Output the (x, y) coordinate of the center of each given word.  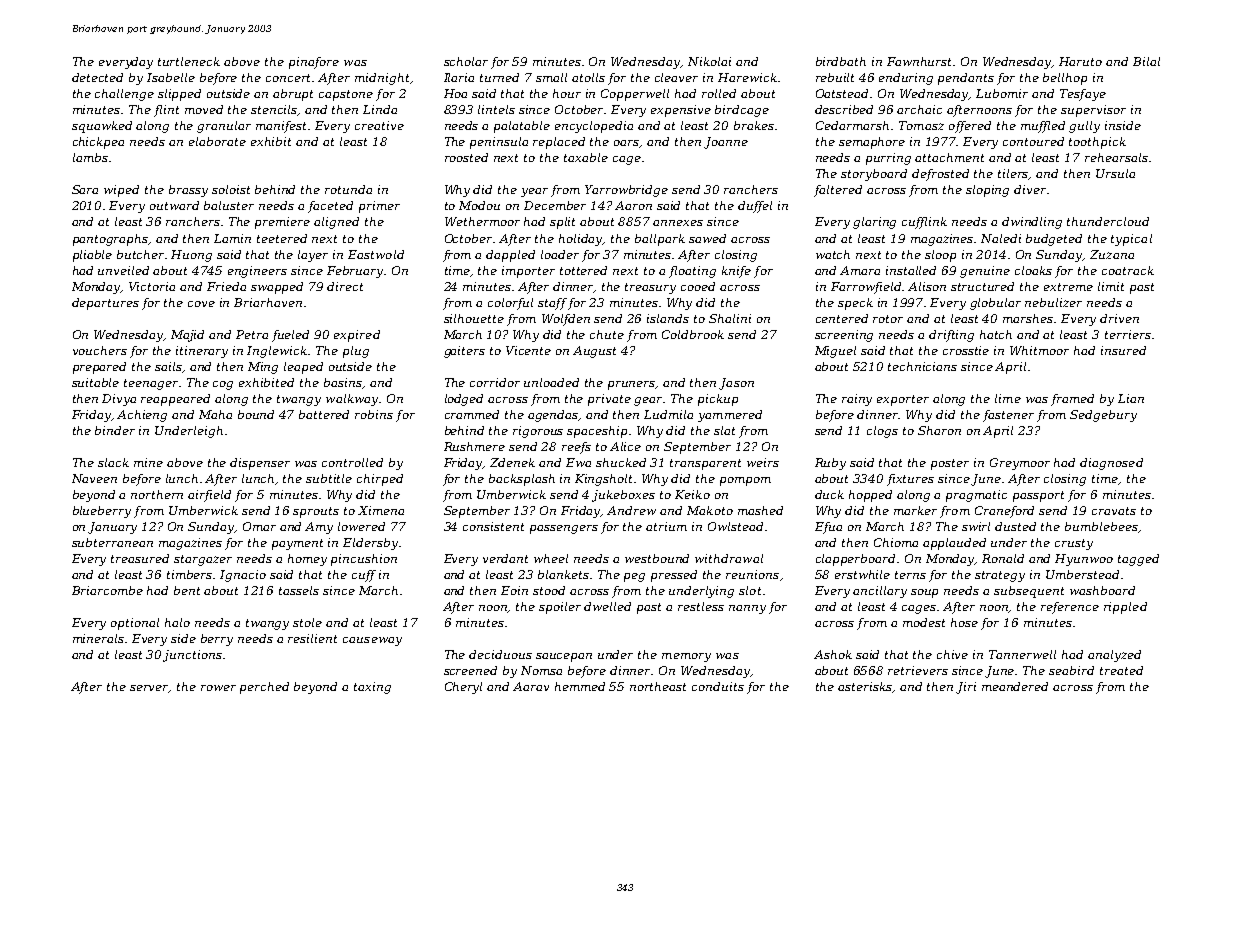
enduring (906, 79)
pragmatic (976, 496)
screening (844, 336)
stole (307, 622)
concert (289, 78)
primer (379, 207)
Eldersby (370, 544)
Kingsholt (603, 480)
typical (1131, 240)
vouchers (100, 350)
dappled (510, 256)
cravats (1114, 511)
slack (113, 462)
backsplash (522, 480)
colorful (510, 304)
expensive (681, 111)
